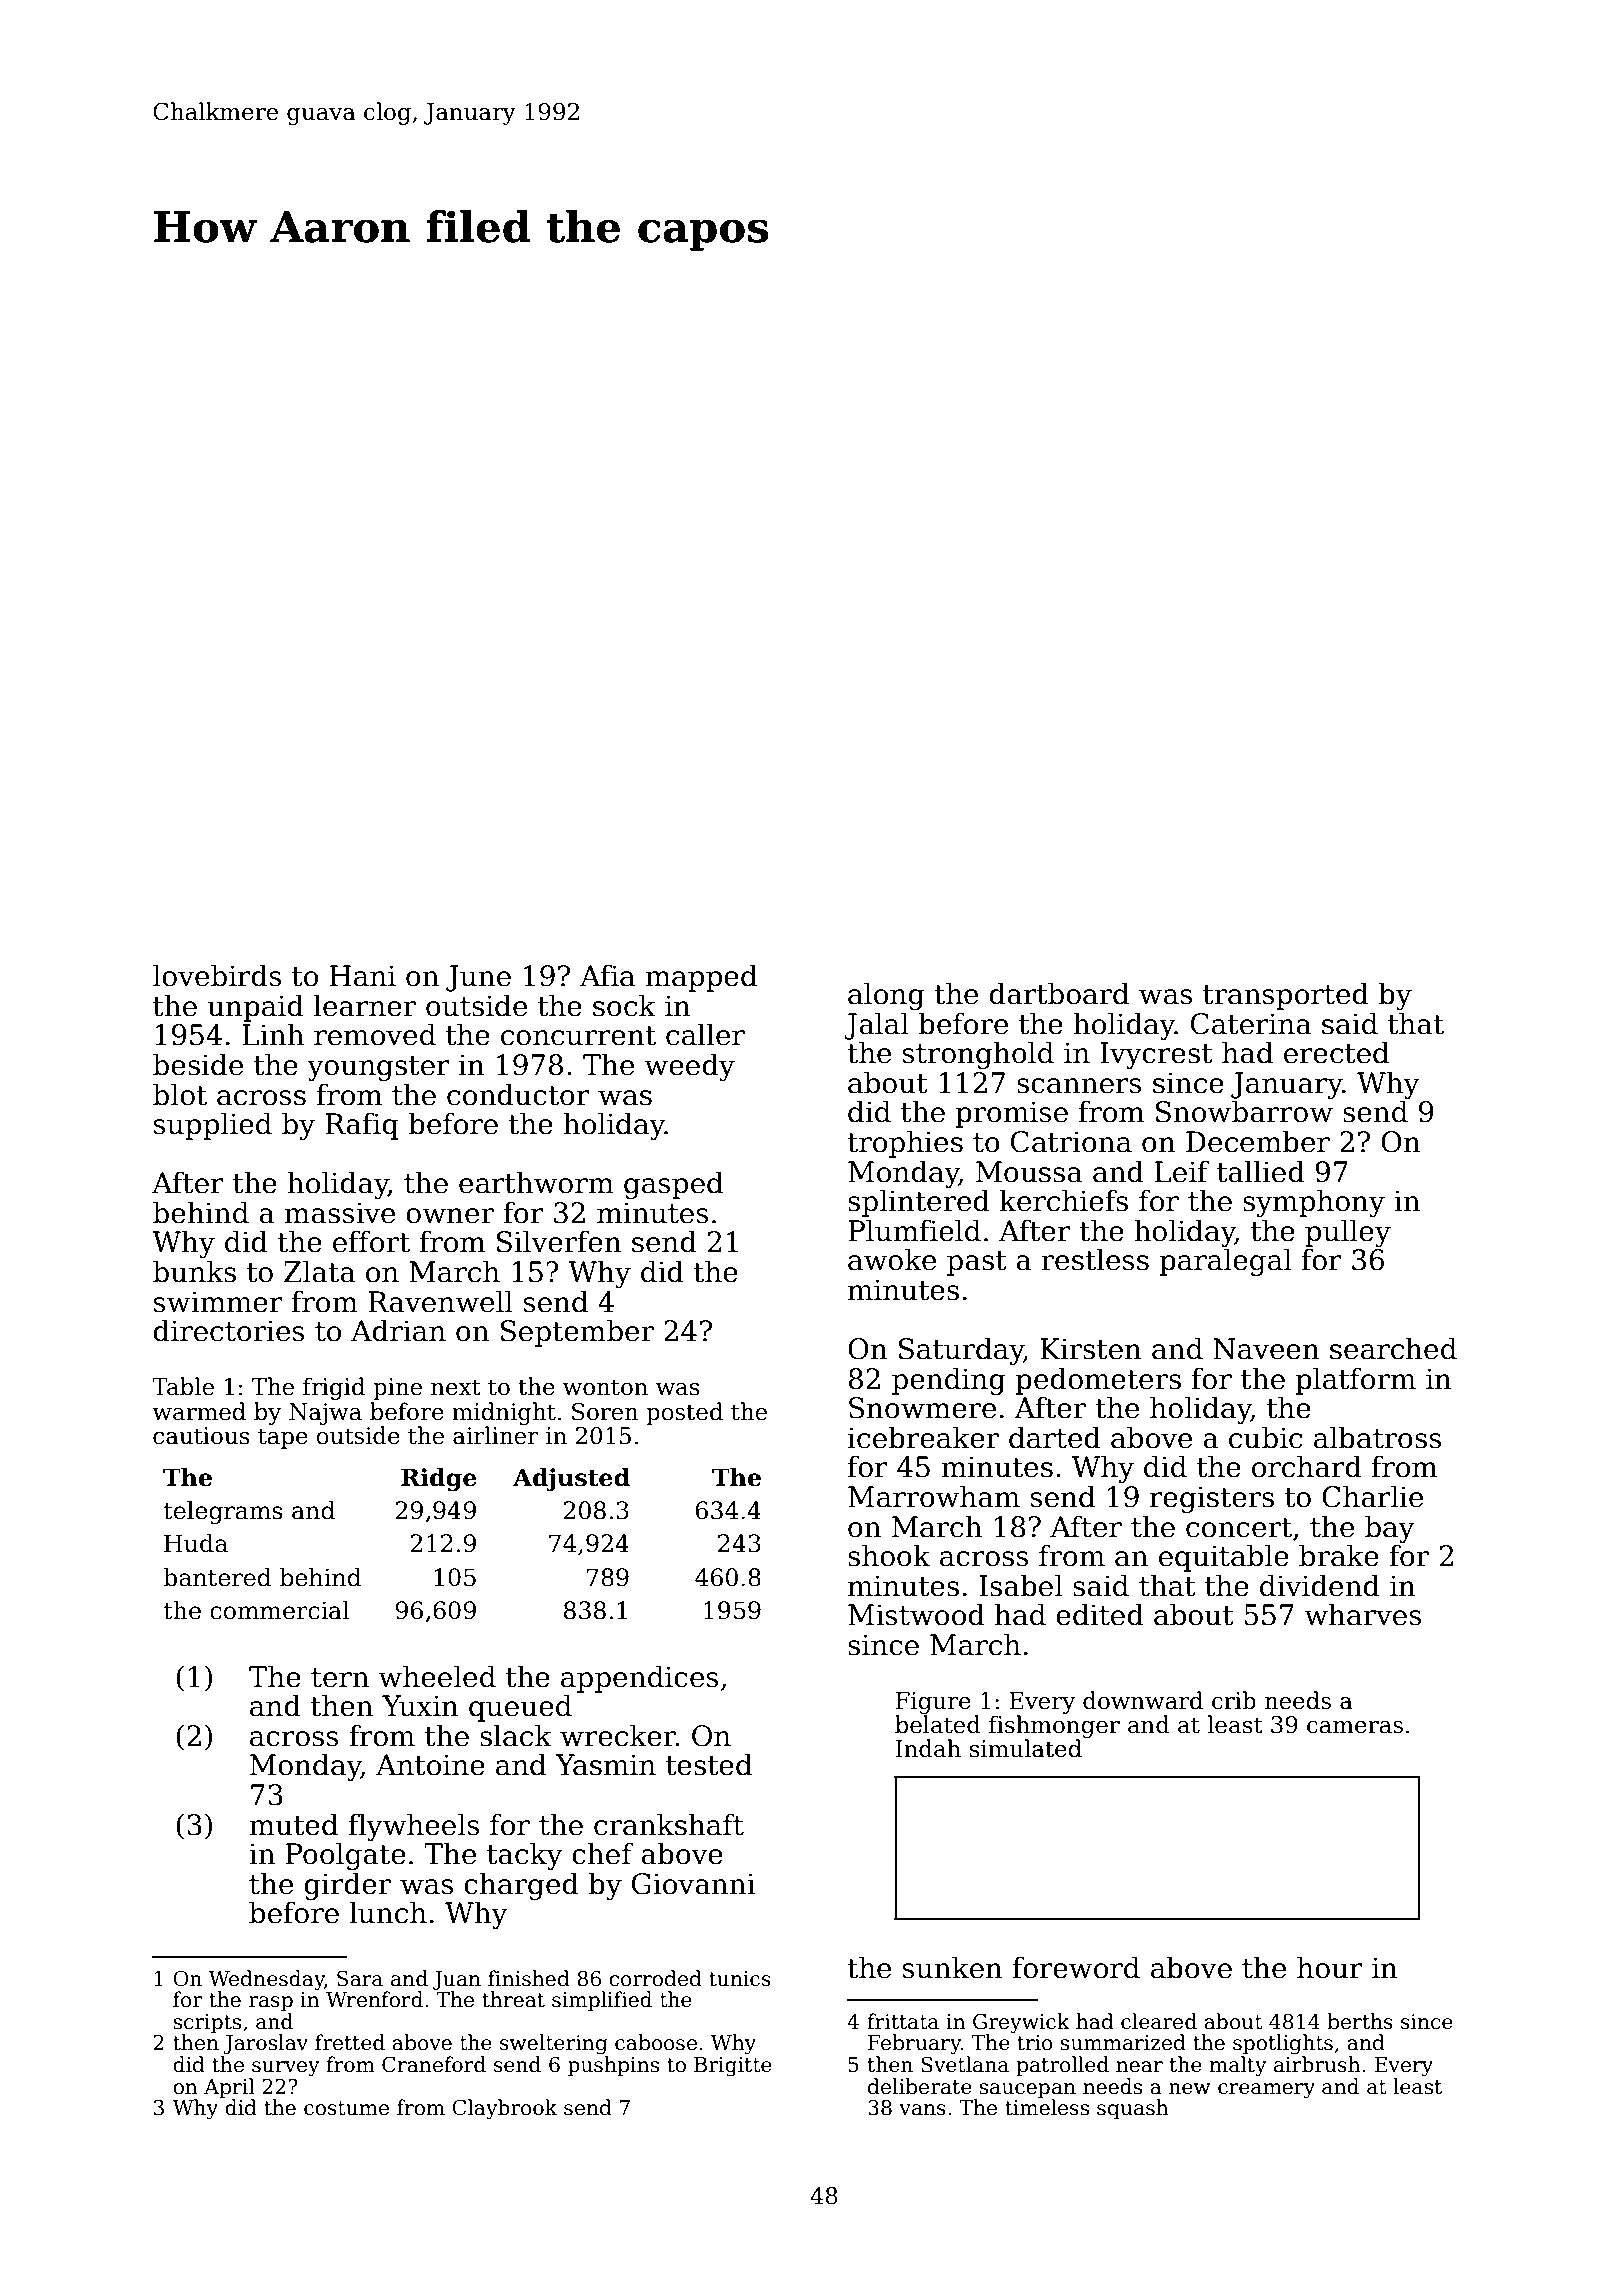  I want to click on mapped, so click(701, 978).
